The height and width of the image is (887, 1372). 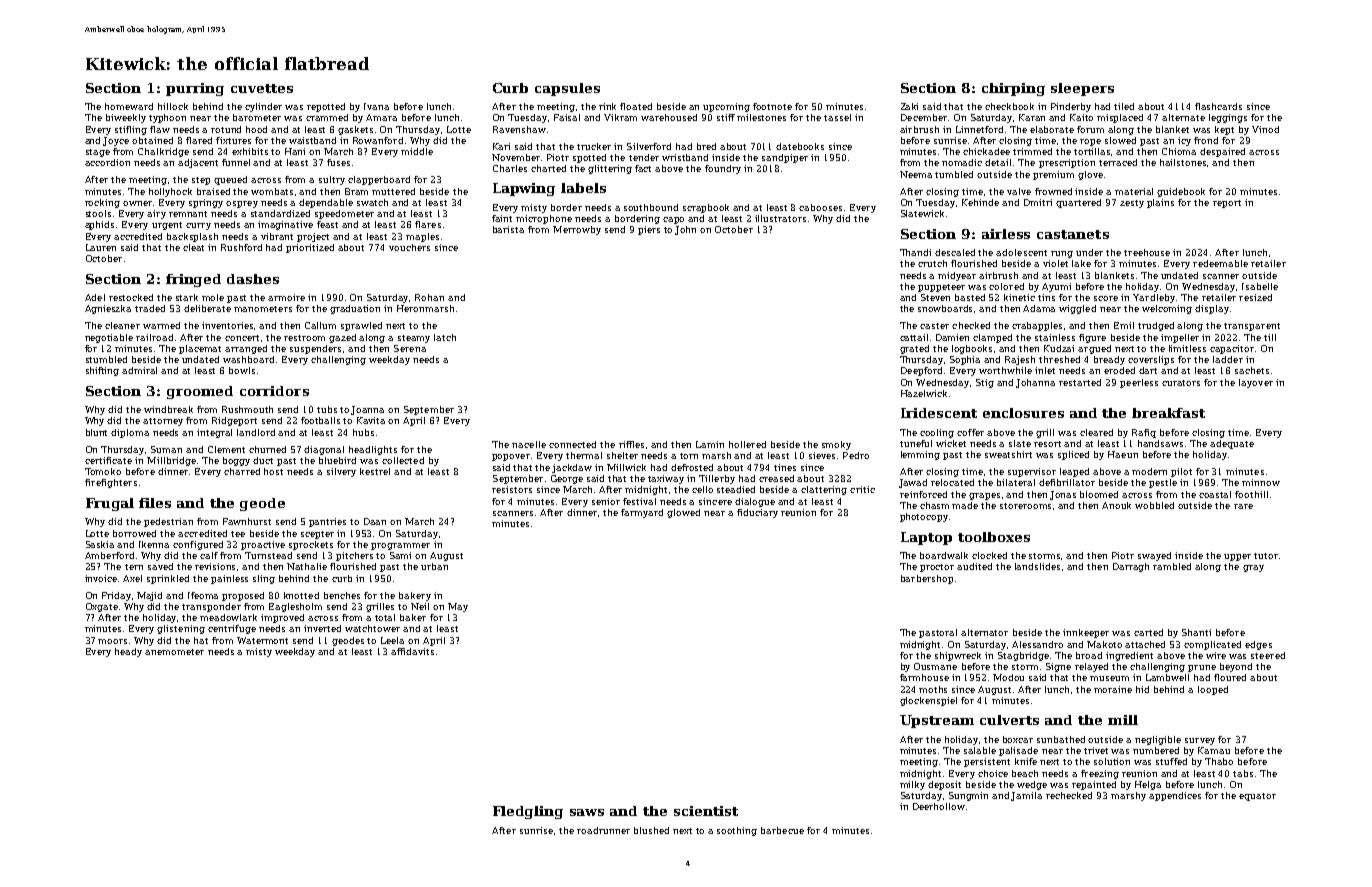 I want to click on gray, so click(x=1253, y=568).
